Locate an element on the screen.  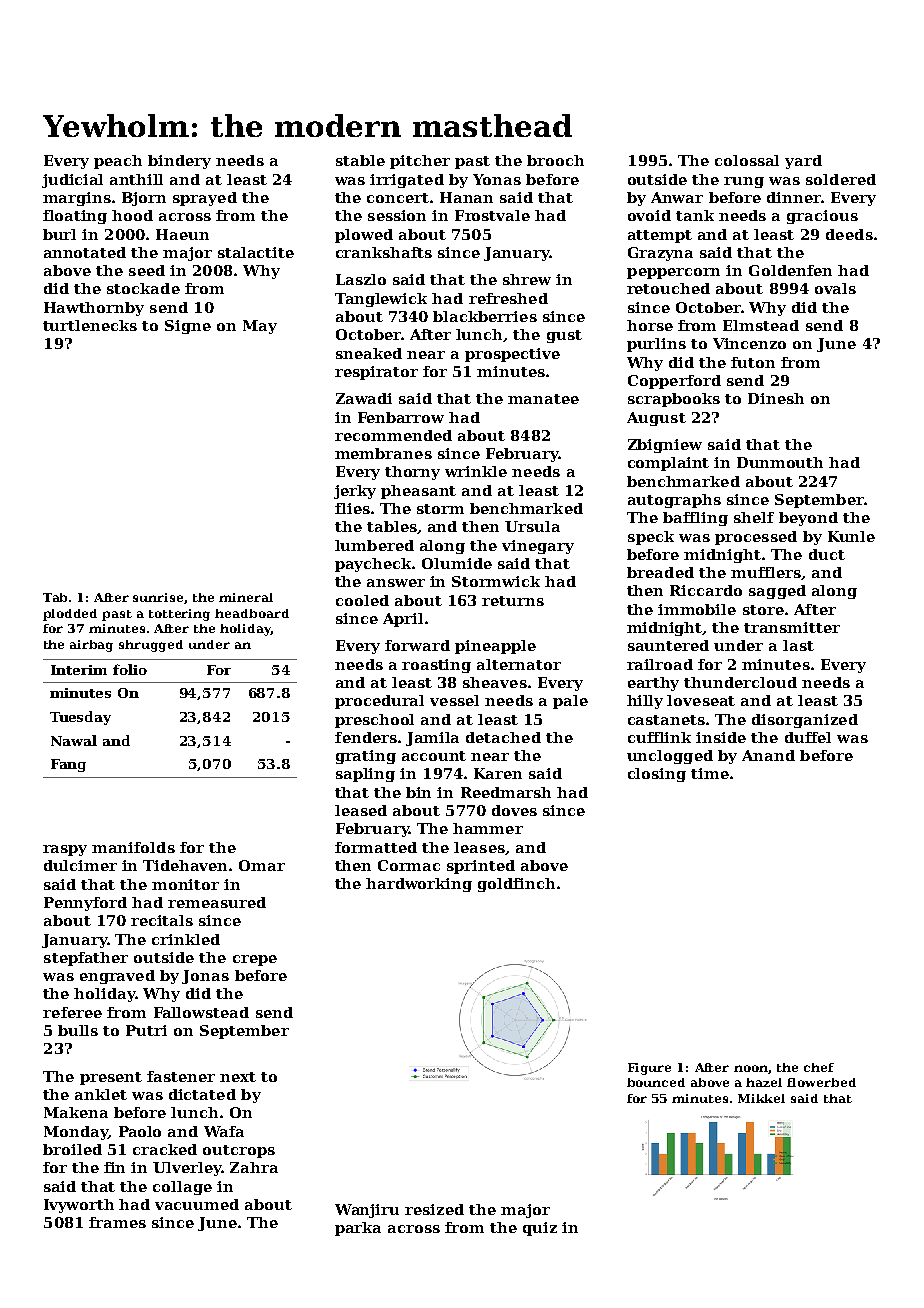
sunrise is located at coordinates (158, 597).
